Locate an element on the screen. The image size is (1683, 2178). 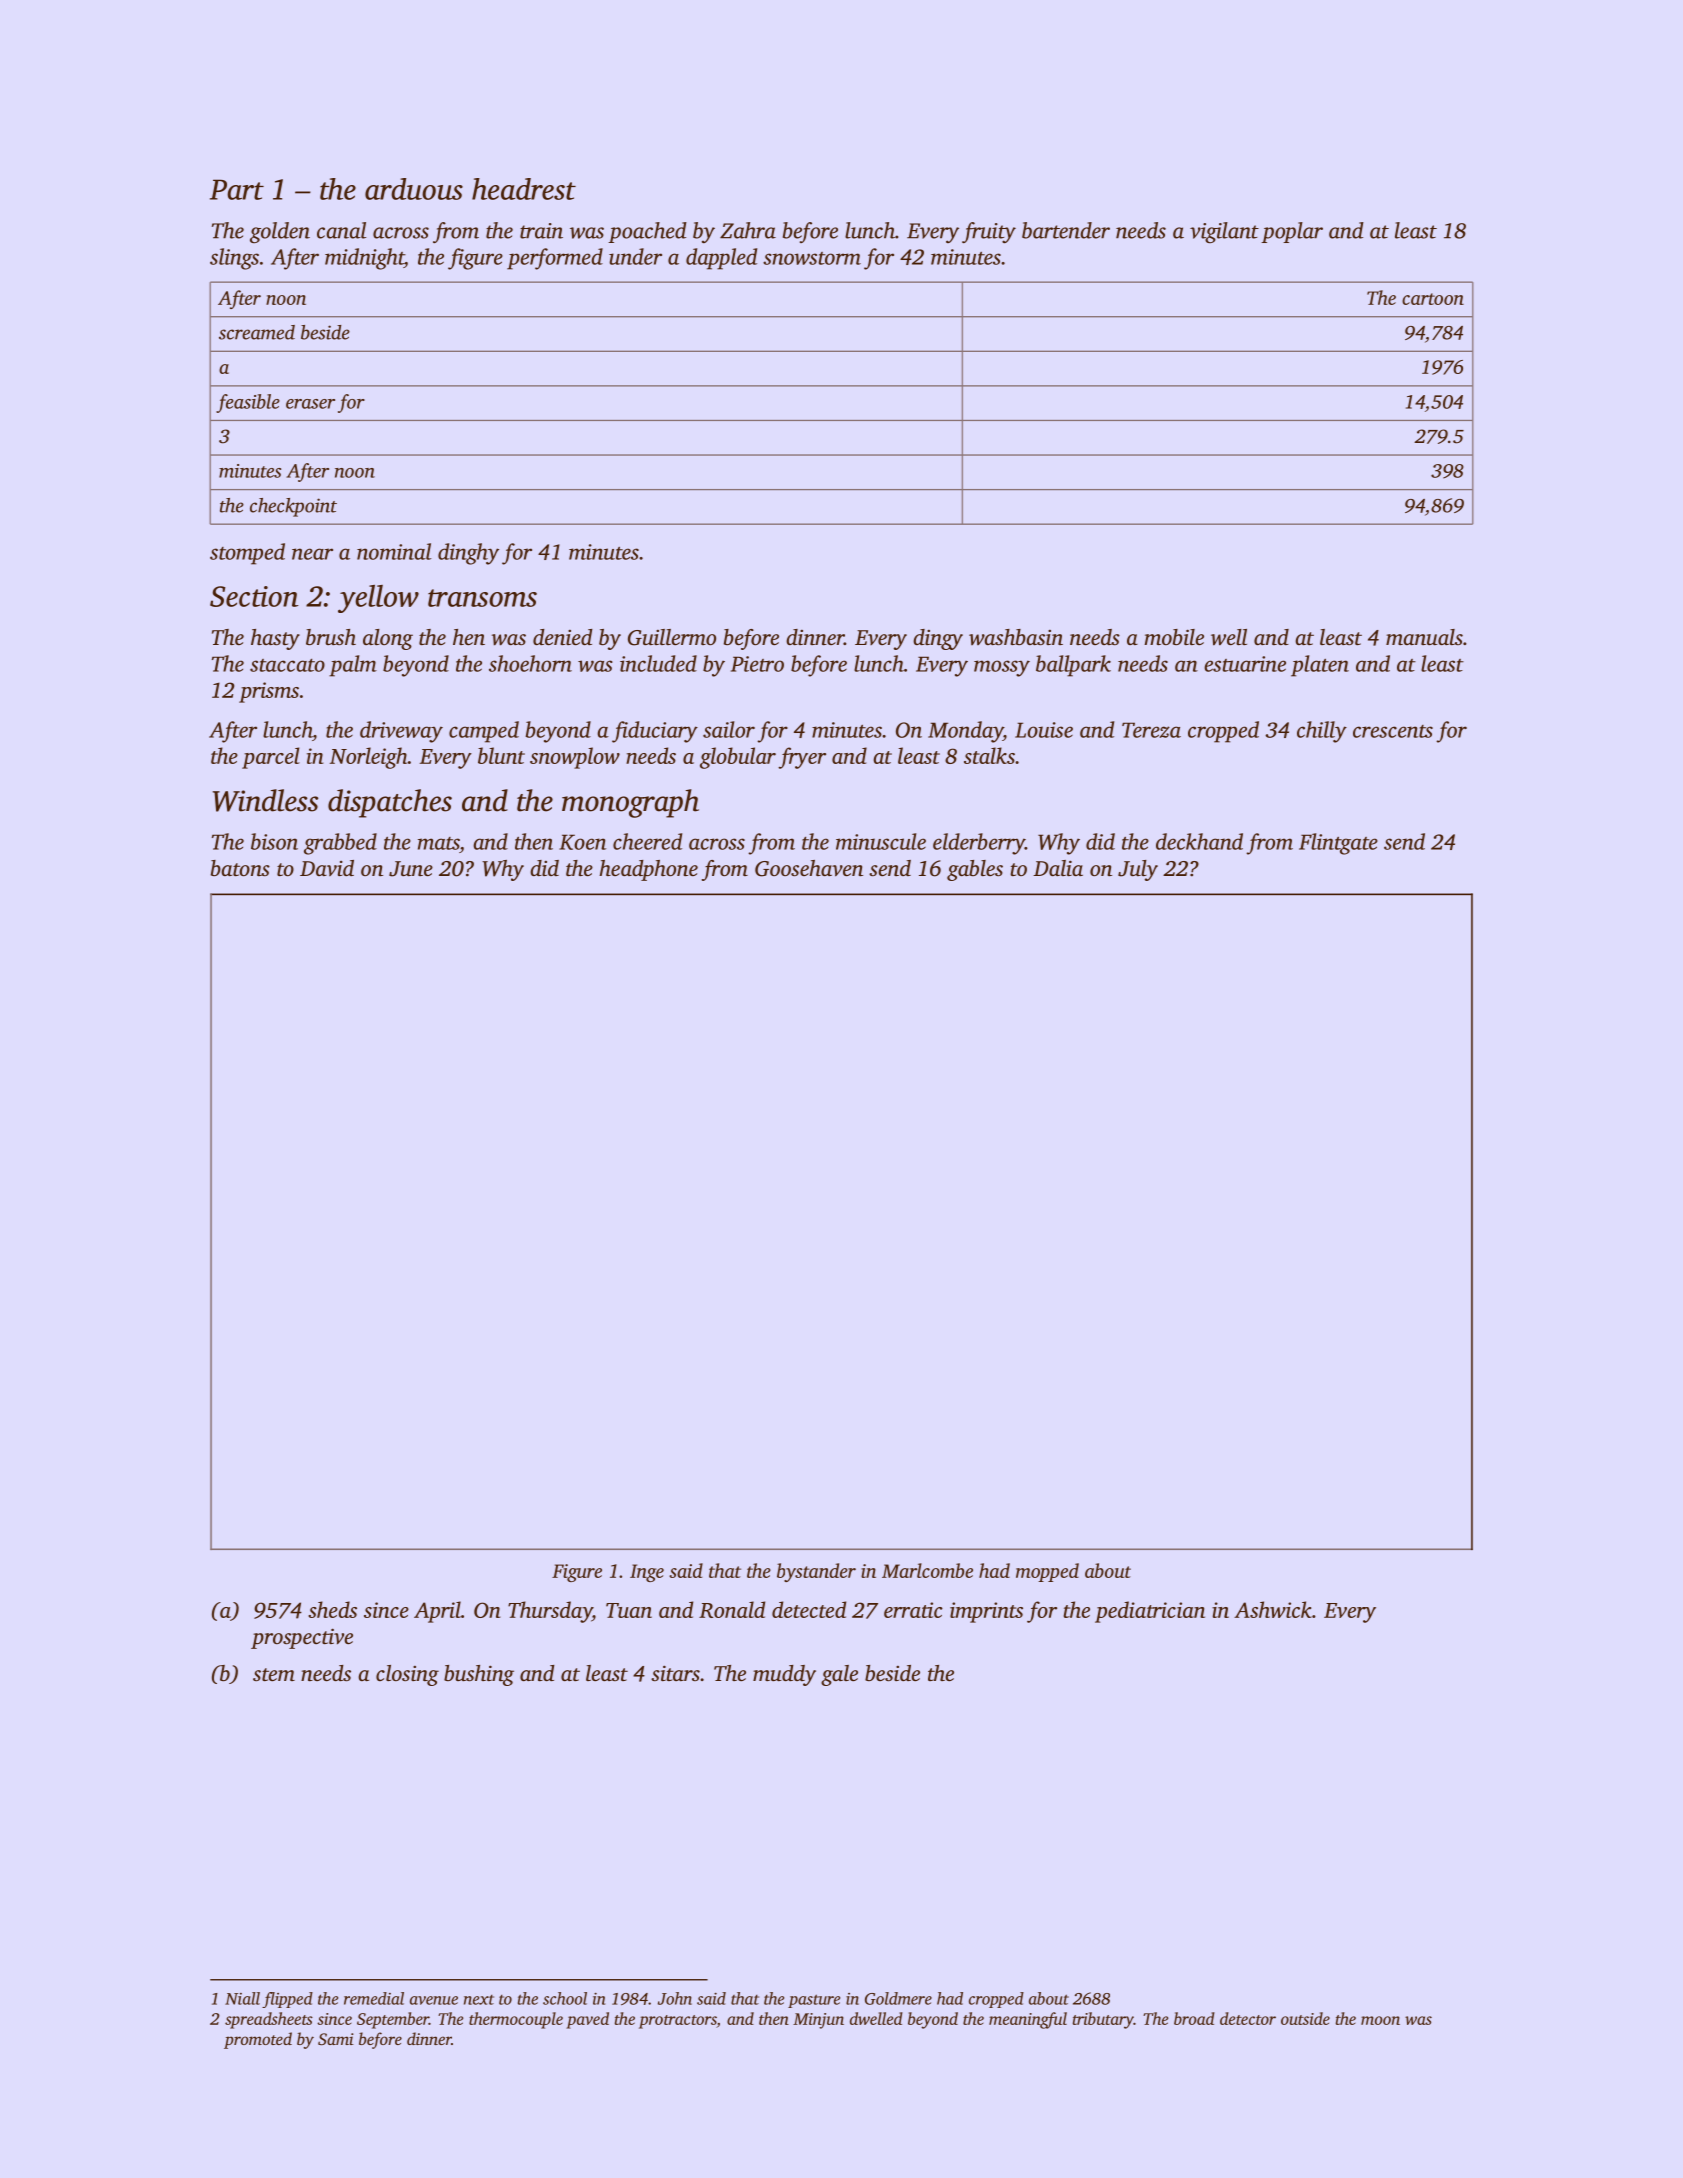
poplar is located at coordinates (1292, 232).
